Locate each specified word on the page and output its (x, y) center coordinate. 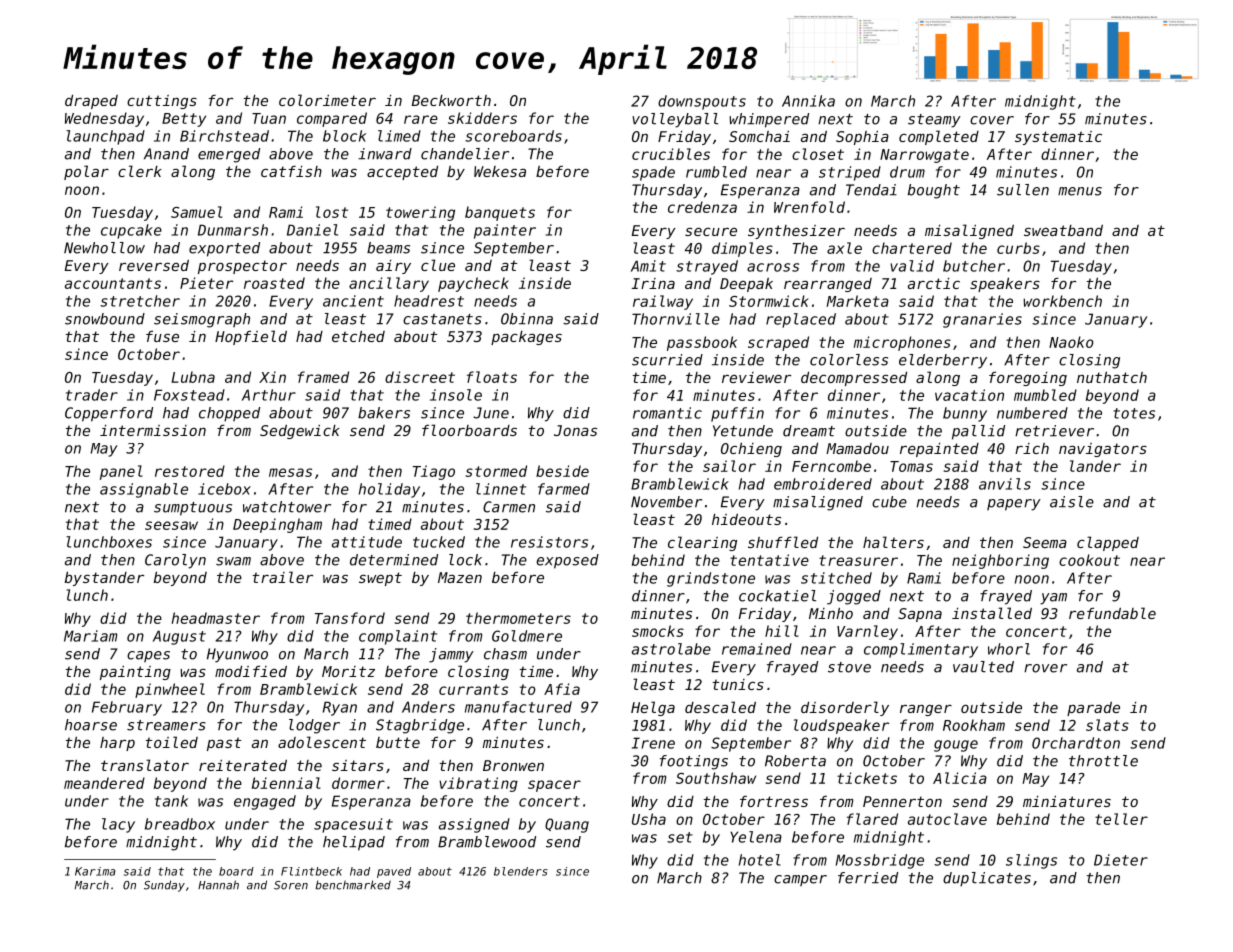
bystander (104, 579)
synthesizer (796, 232)
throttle (1103, 761)
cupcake (131, 231)
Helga (653, 708)
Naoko (1071, 342)
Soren (291, 885)
